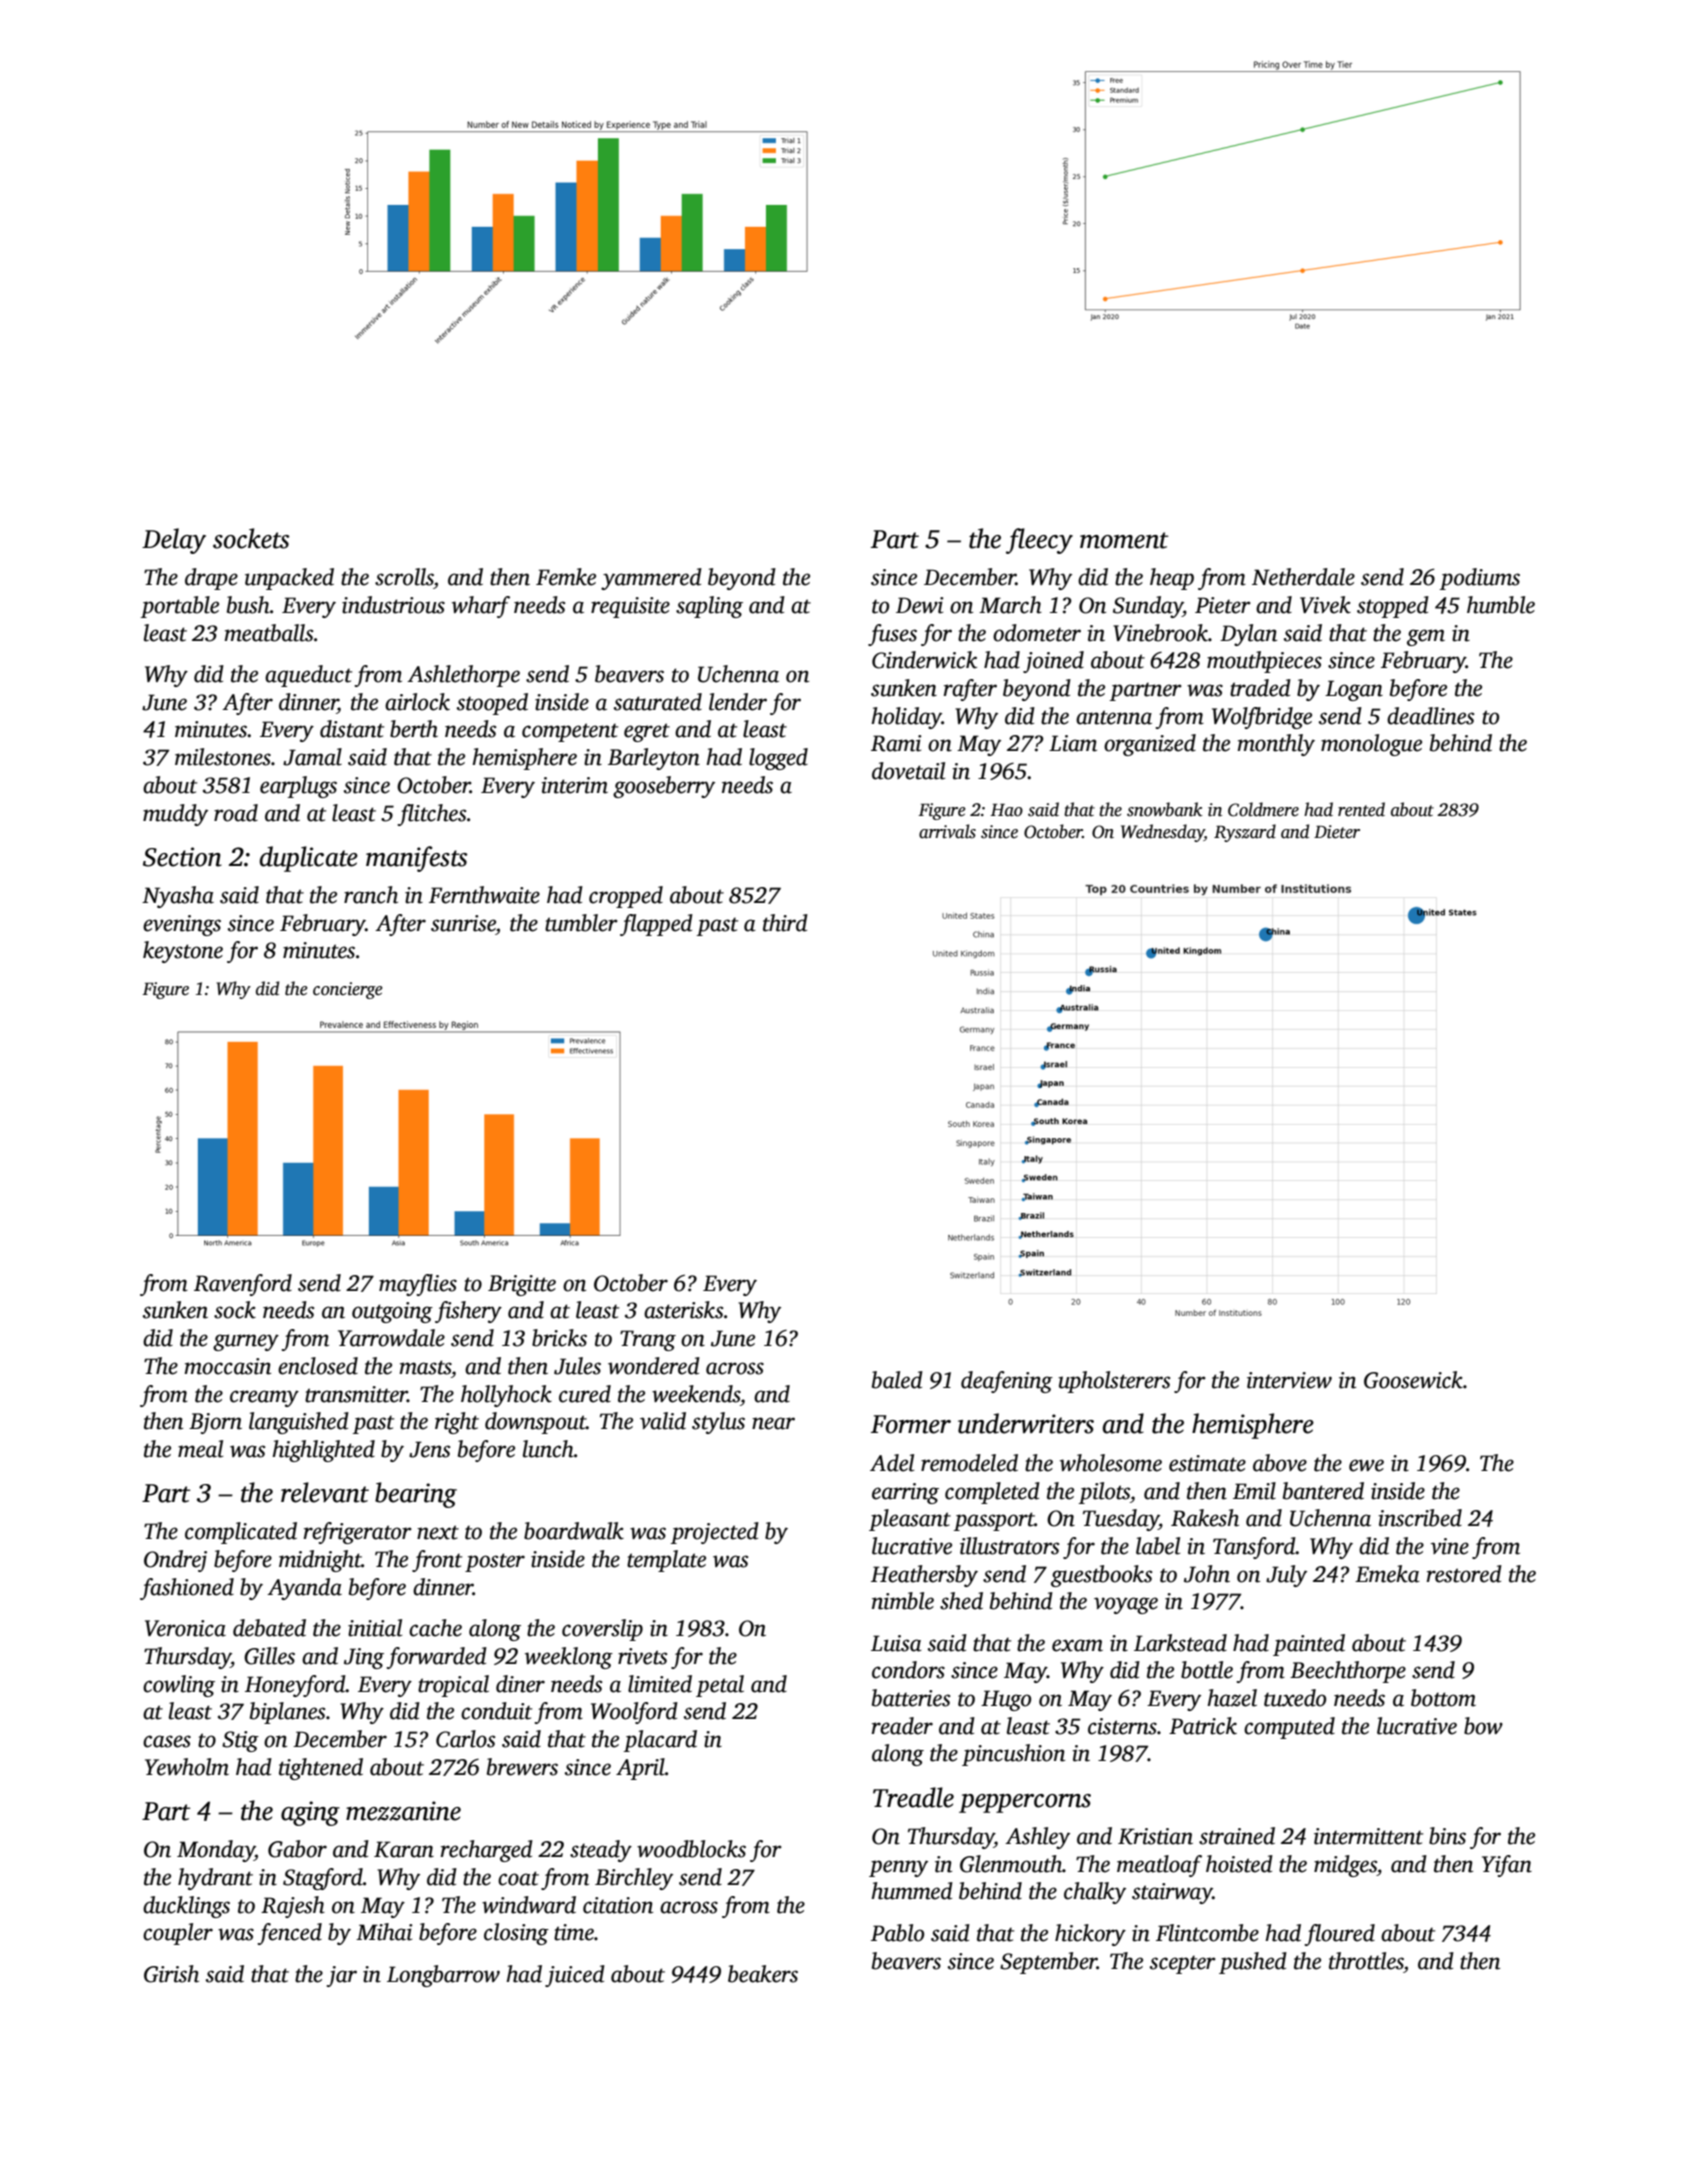  I want to click on meatballs, so click(268, 633).
